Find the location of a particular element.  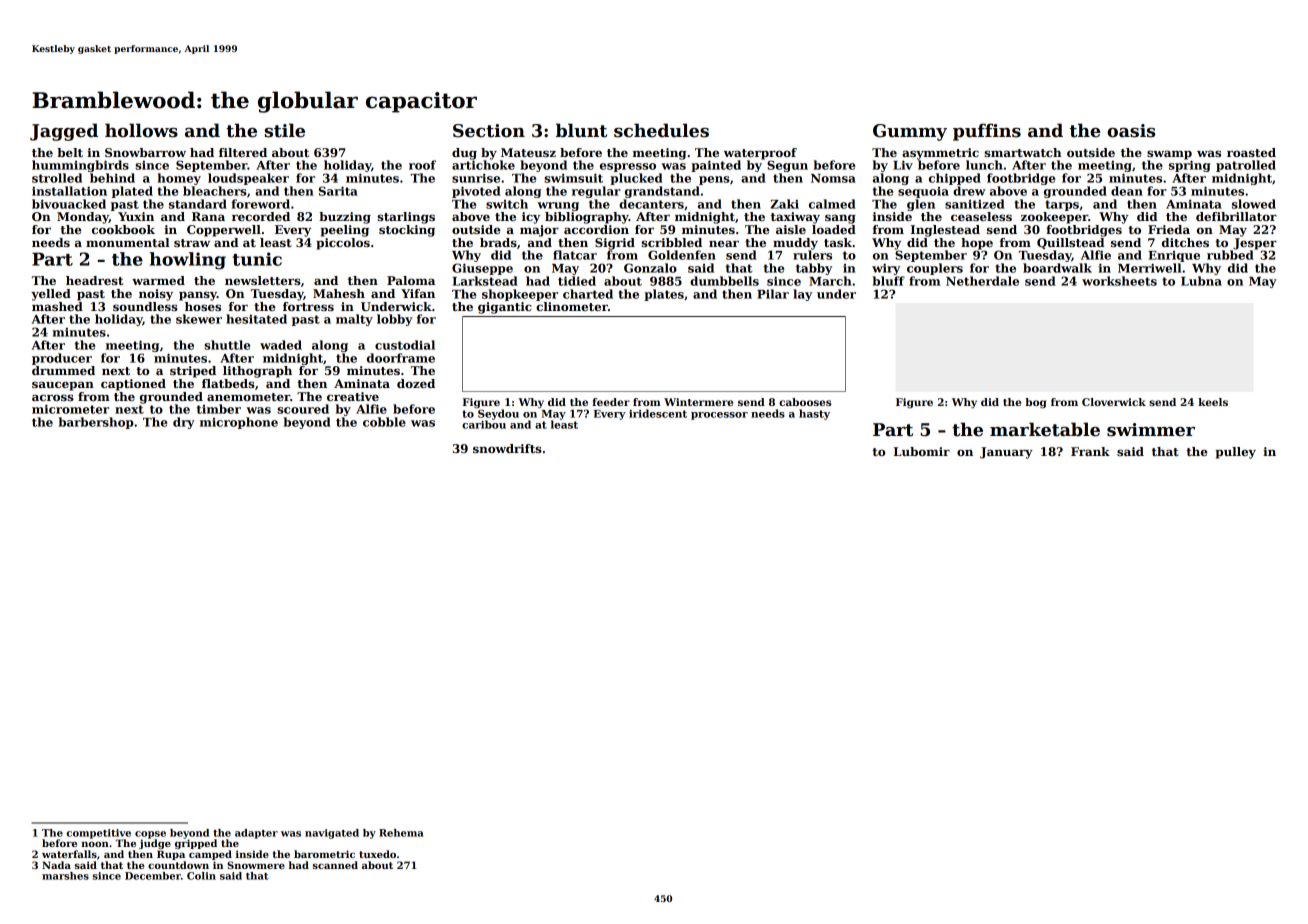

mashed is located at coordinates (57, 306).
